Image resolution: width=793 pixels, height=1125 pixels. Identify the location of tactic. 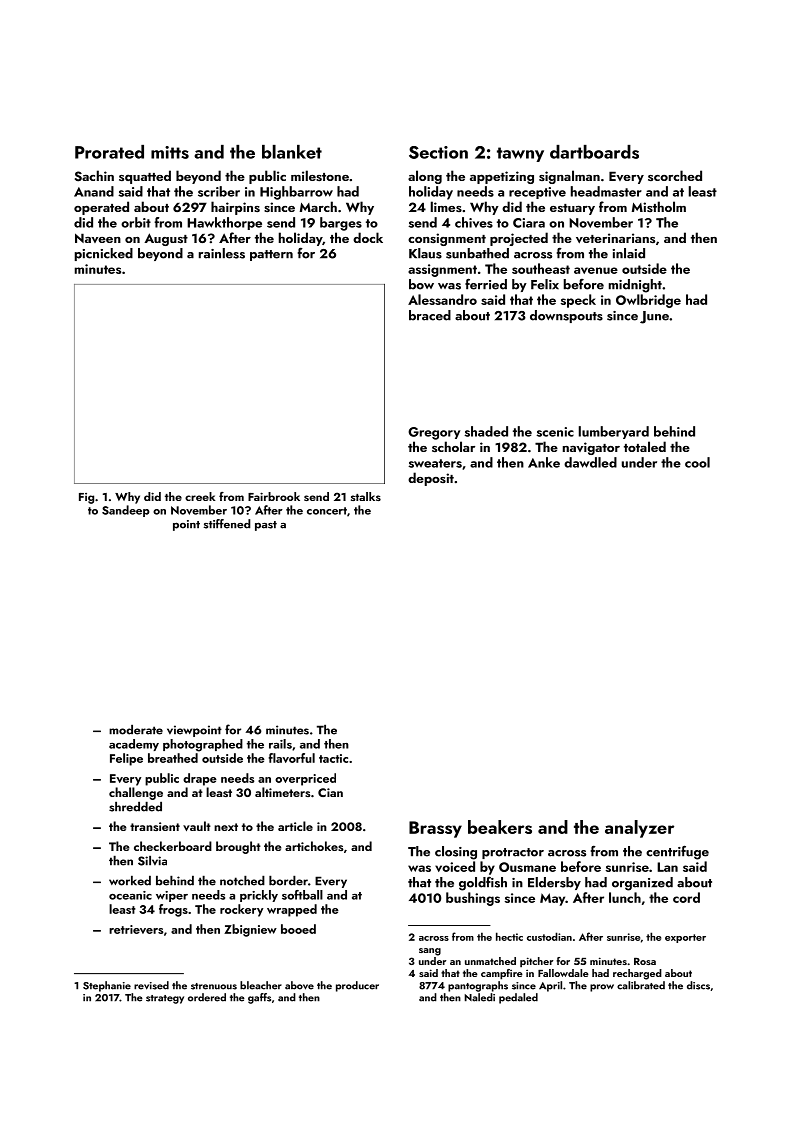
(333, 758).
